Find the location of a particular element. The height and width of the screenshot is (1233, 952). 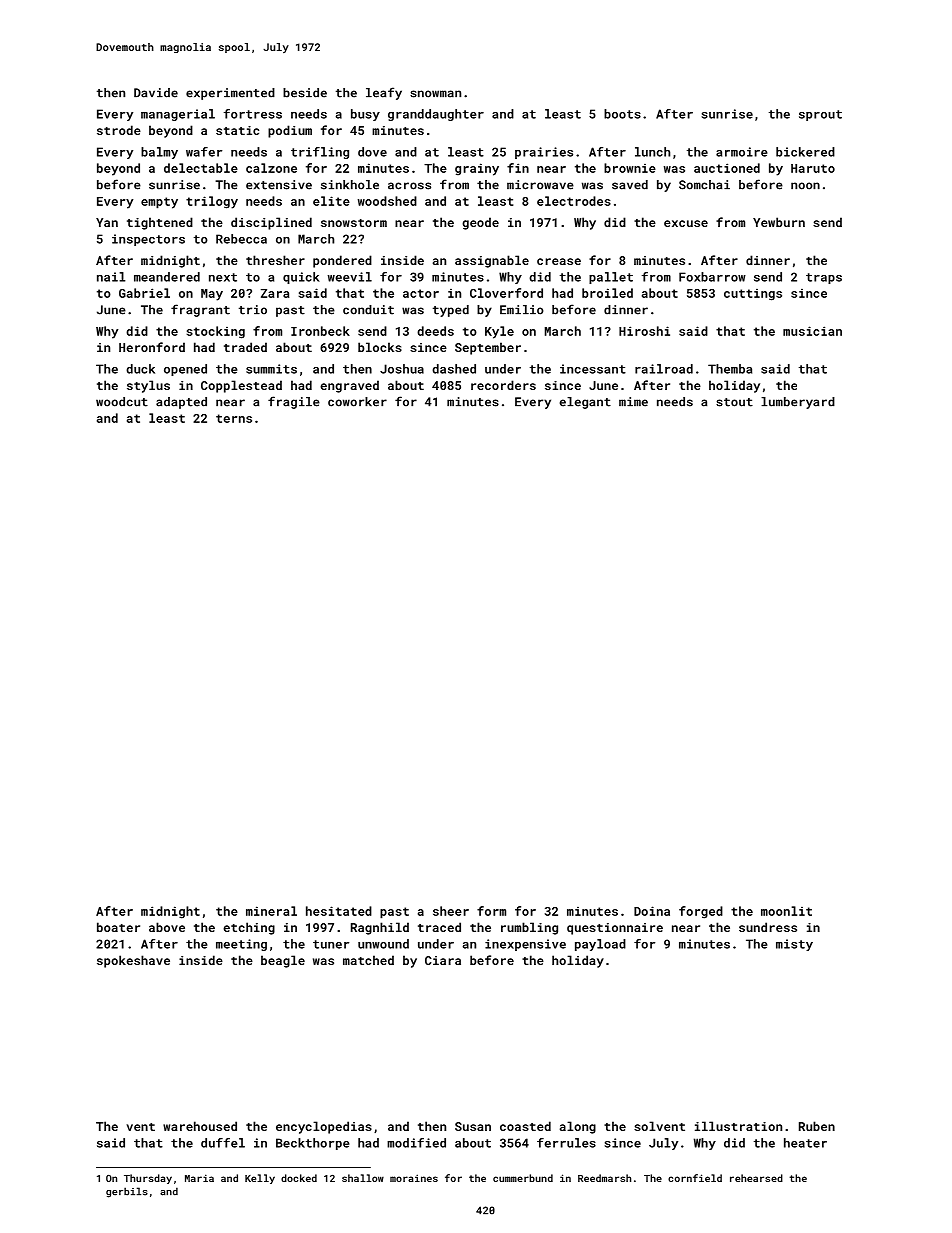

sheer is located at coordinates (451, 911).
